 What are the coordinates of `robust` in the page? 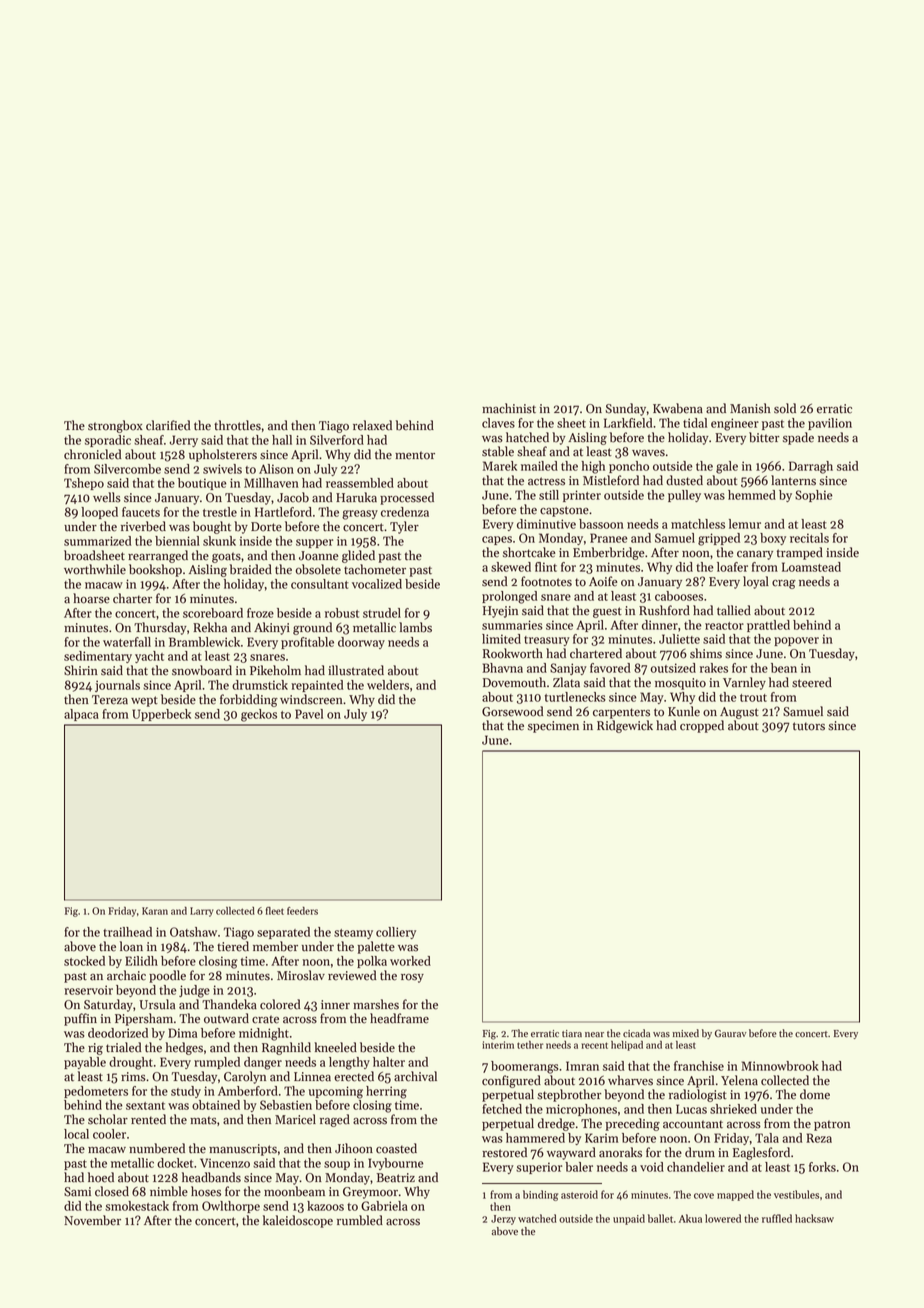 It's located at (342, 613).
